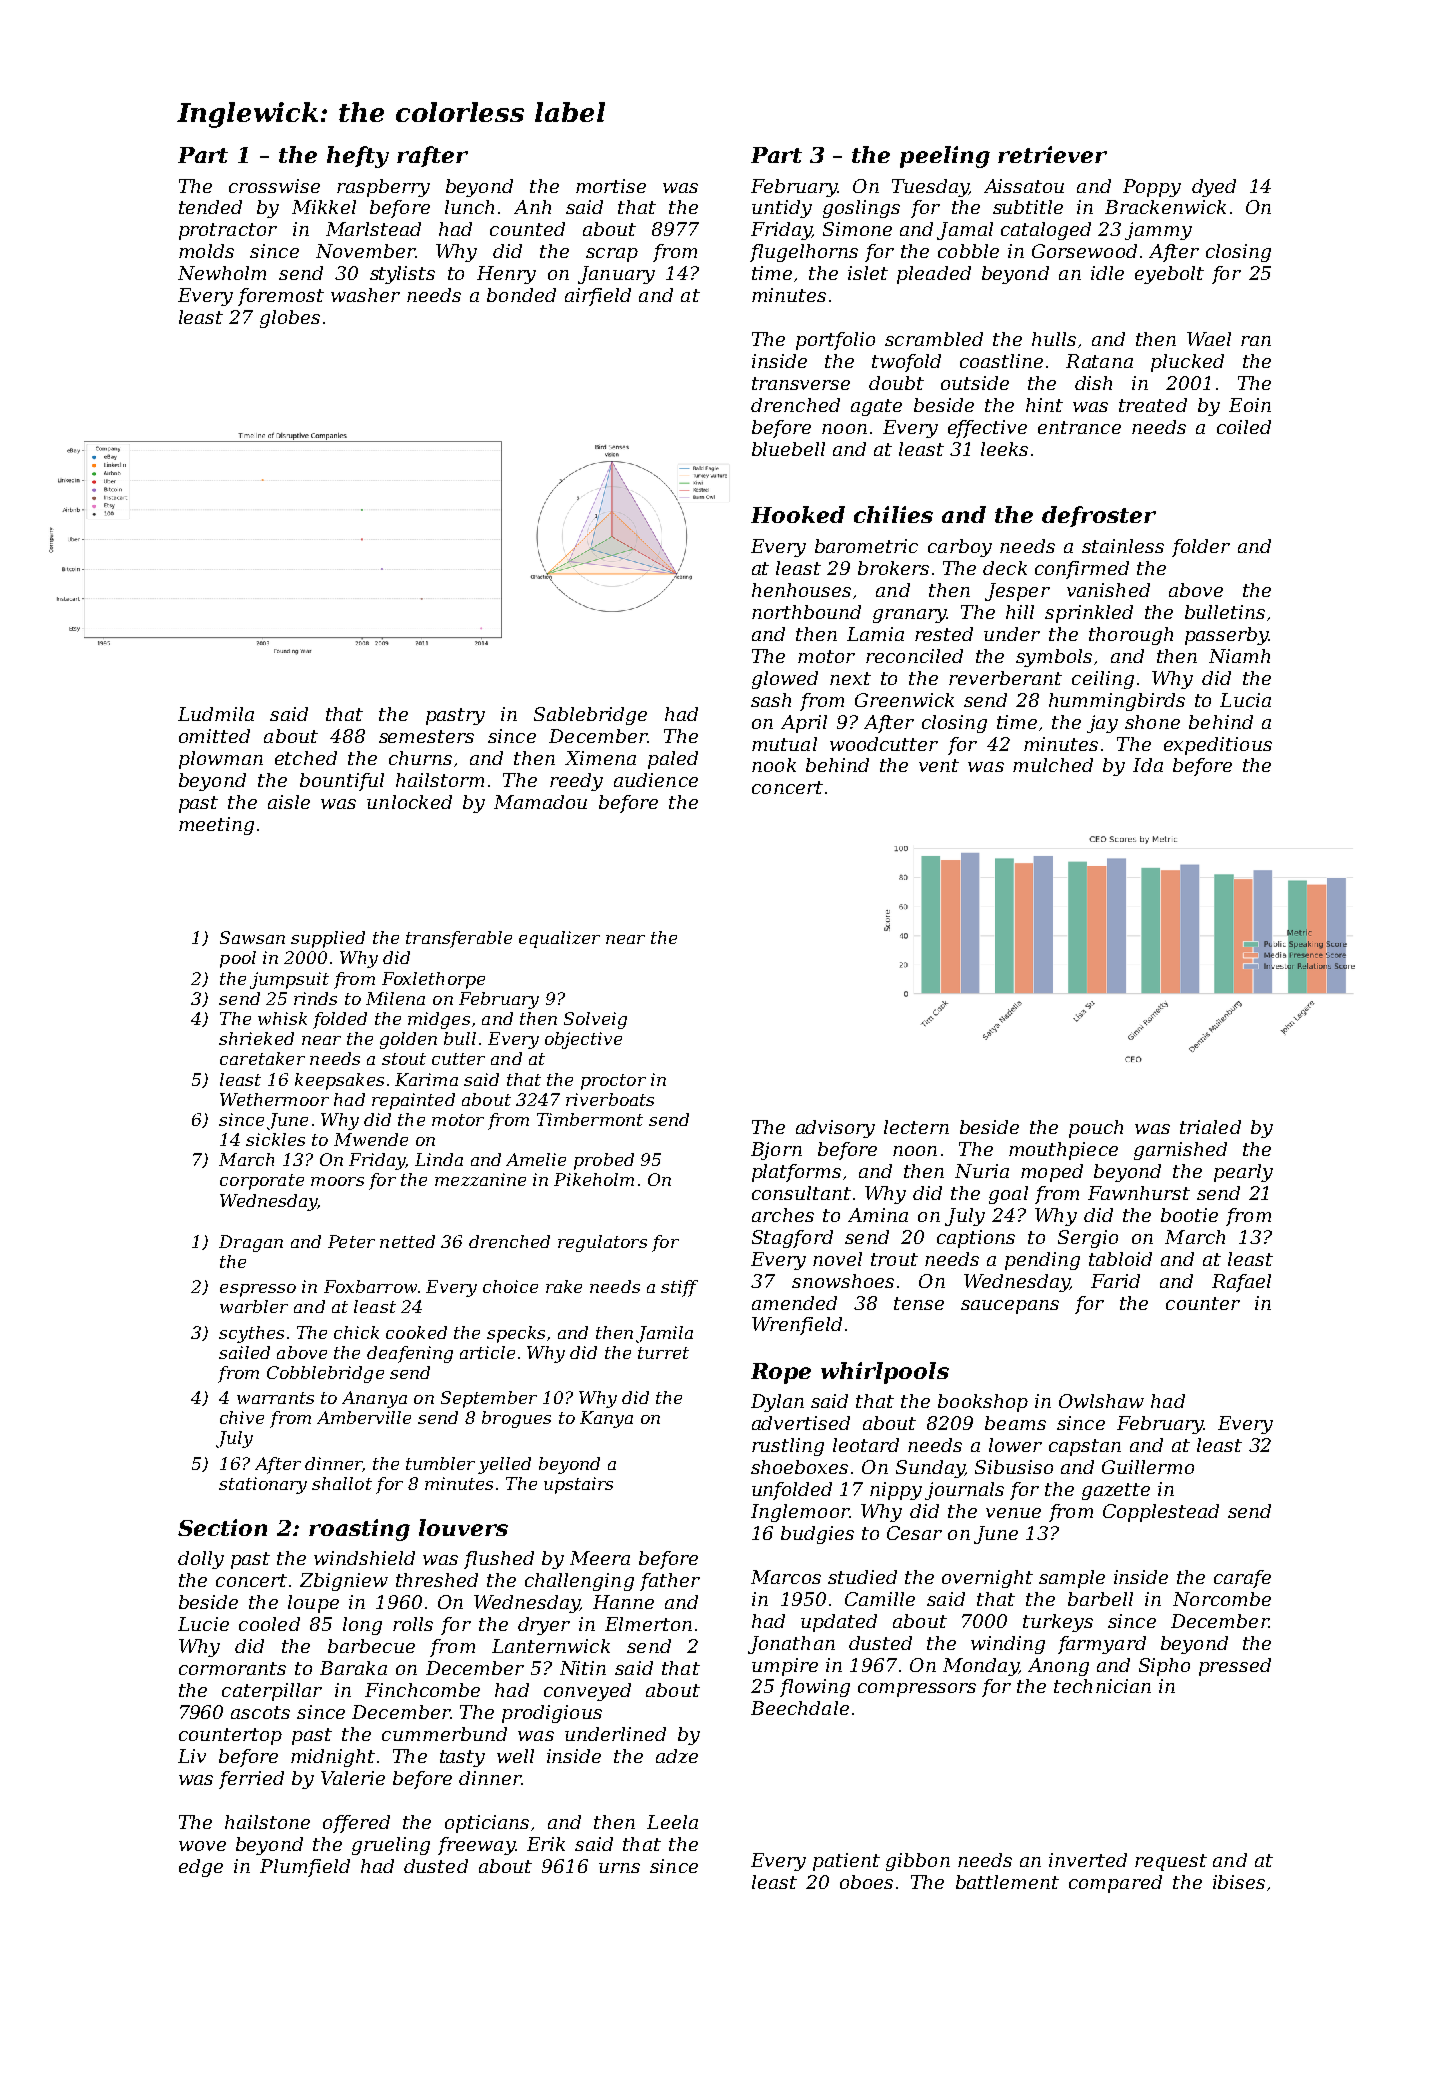  Describe the element at coordinates (1241, 1283) in the screenshot. I see `Rafael` at that location.
